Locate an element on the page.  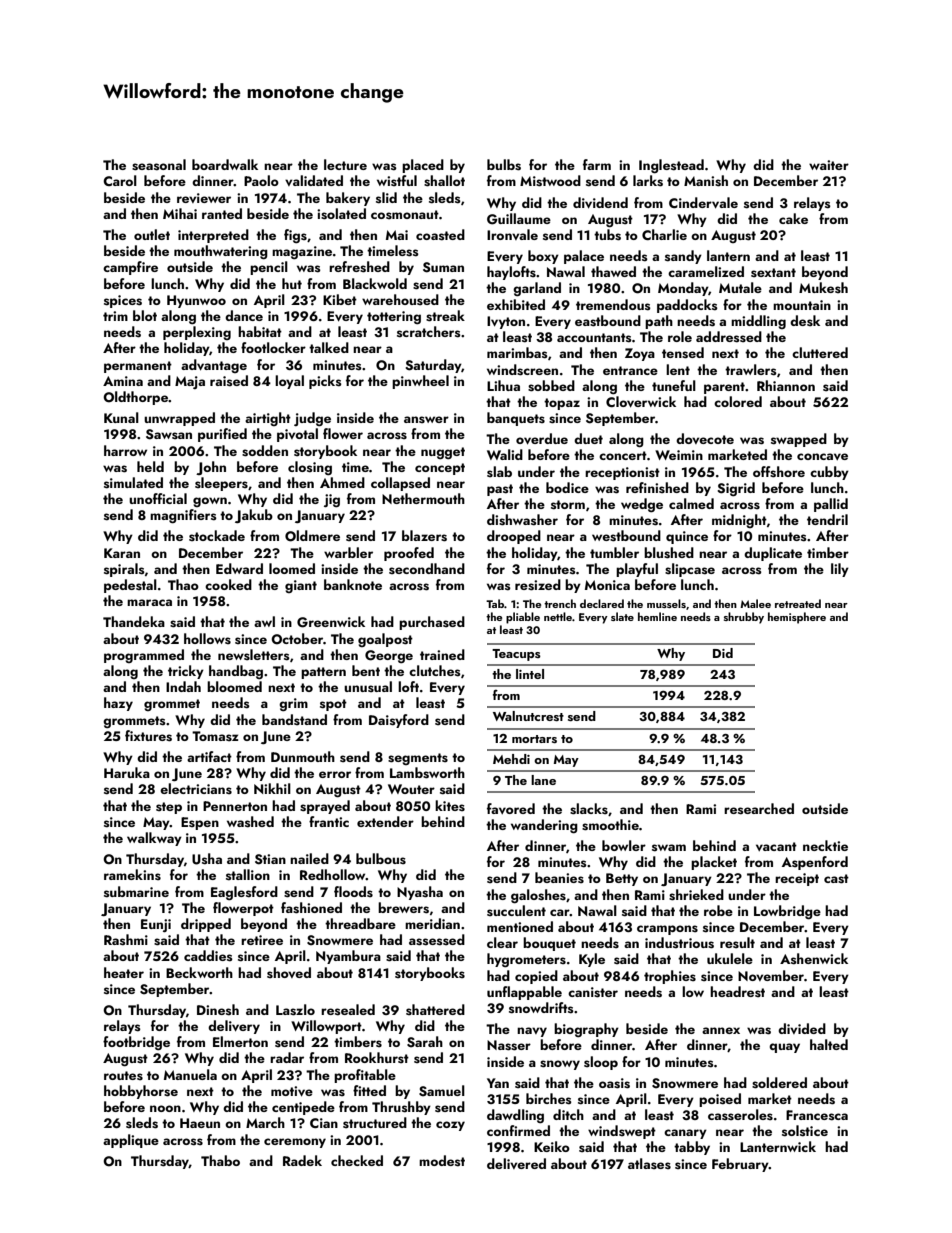
washed is located at coordinates (250, 822).
